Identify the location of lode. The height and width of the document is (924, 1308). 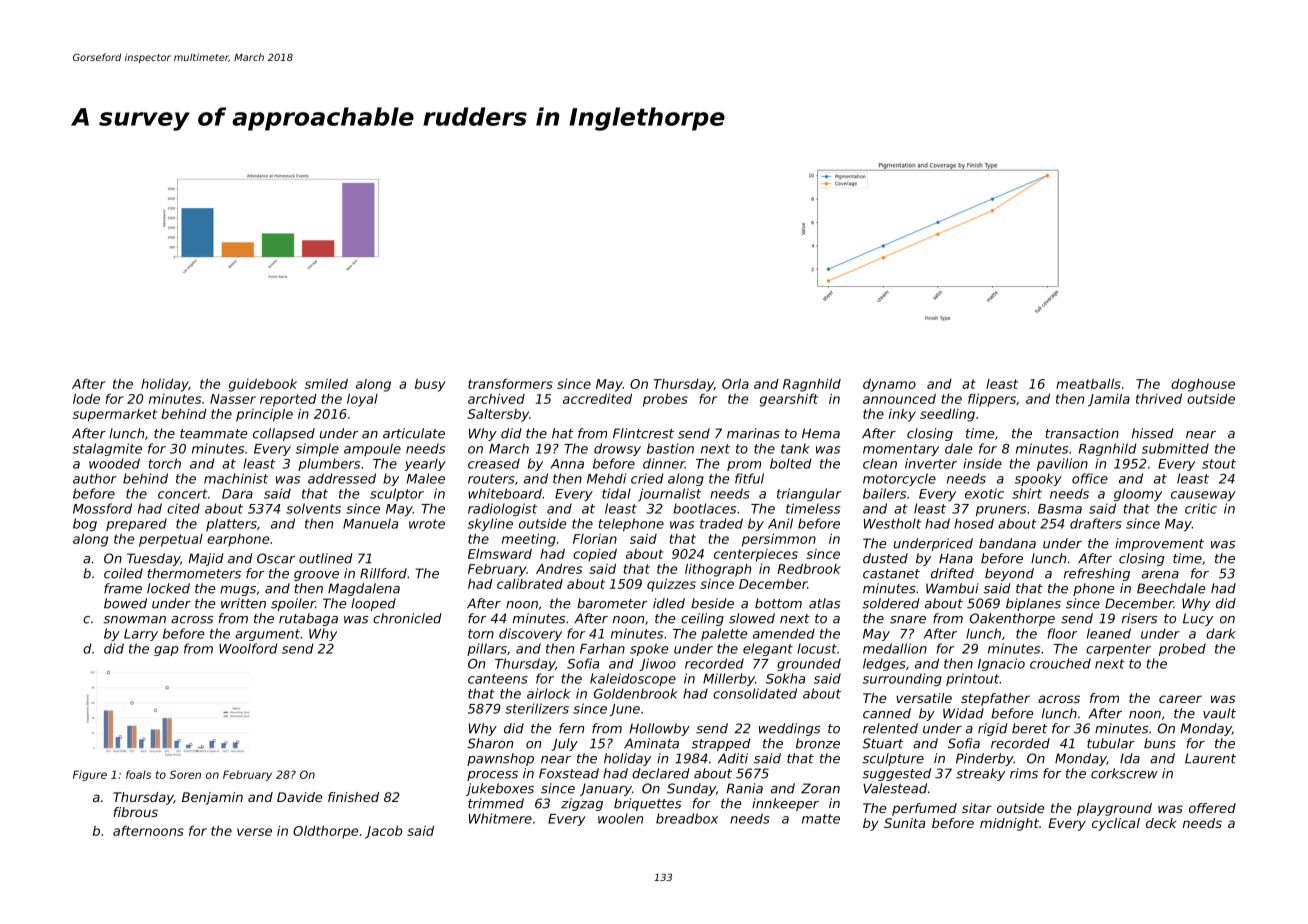
(86, 398).
